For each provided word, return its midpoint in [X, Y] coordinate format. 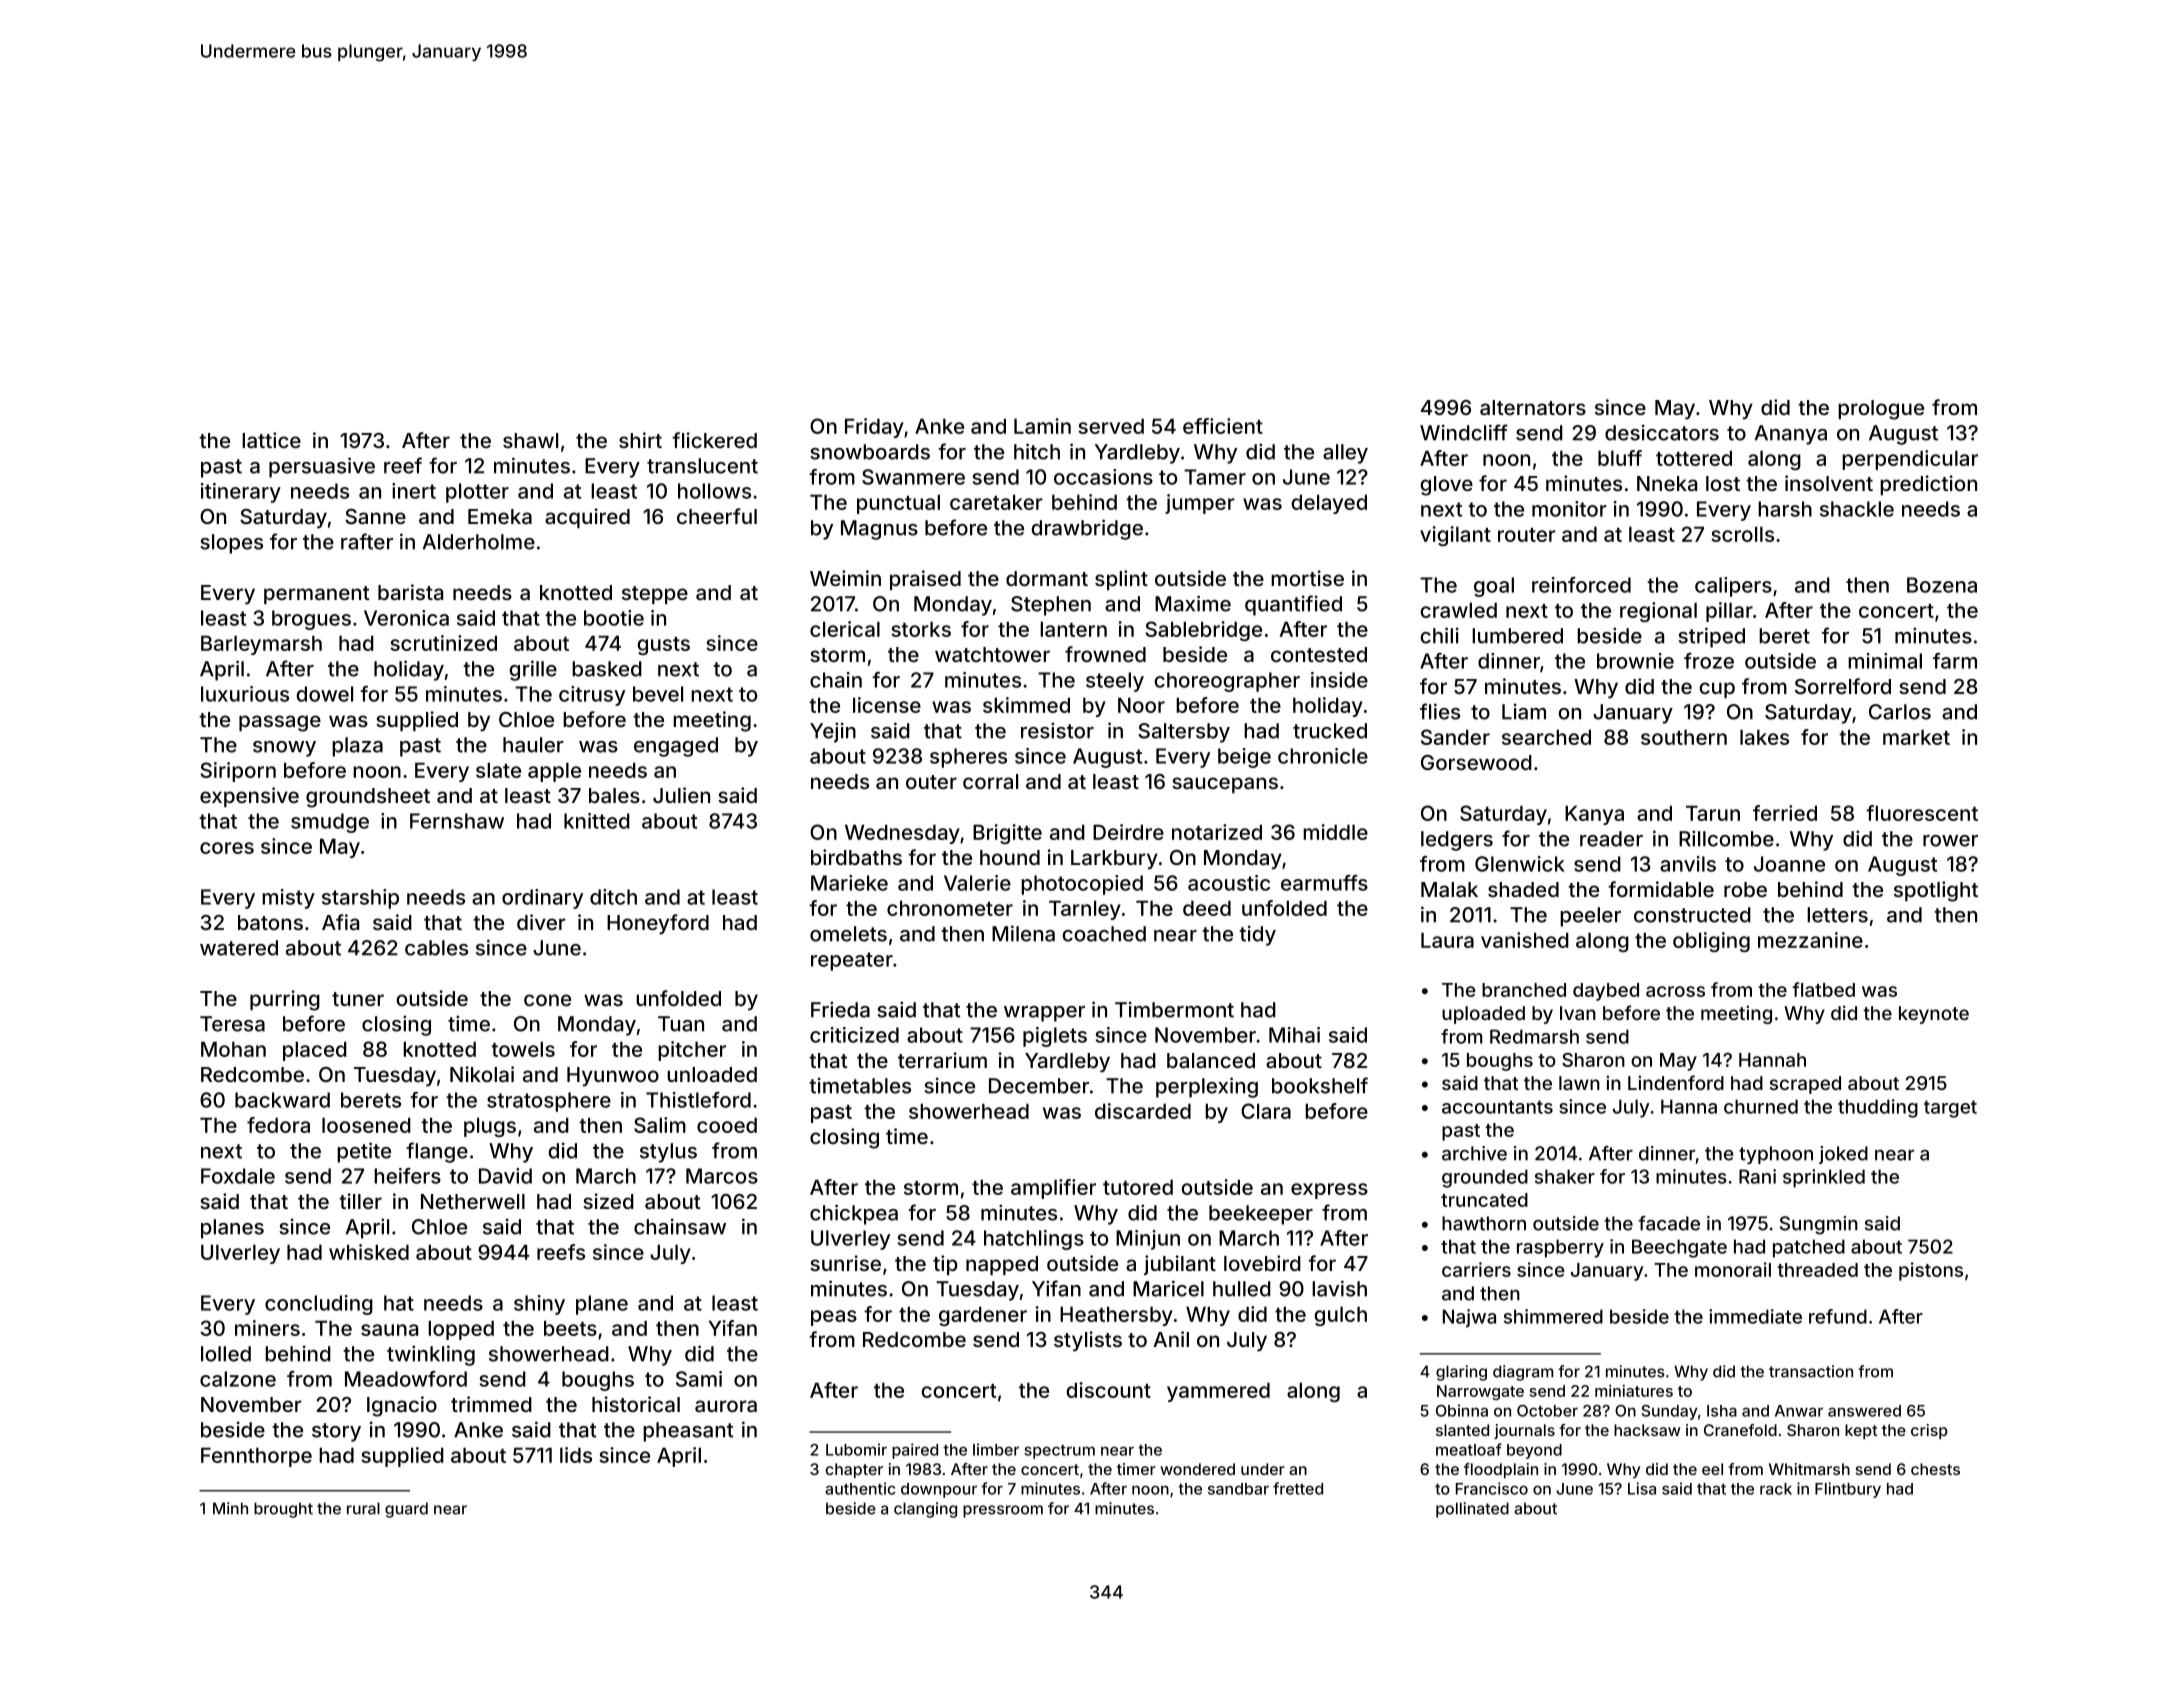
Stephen [1051, 606]
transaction [1811, 1371]
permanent [317, 595]
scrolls [1742, 534]
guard [406, 1510]
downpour [939, 1490]
